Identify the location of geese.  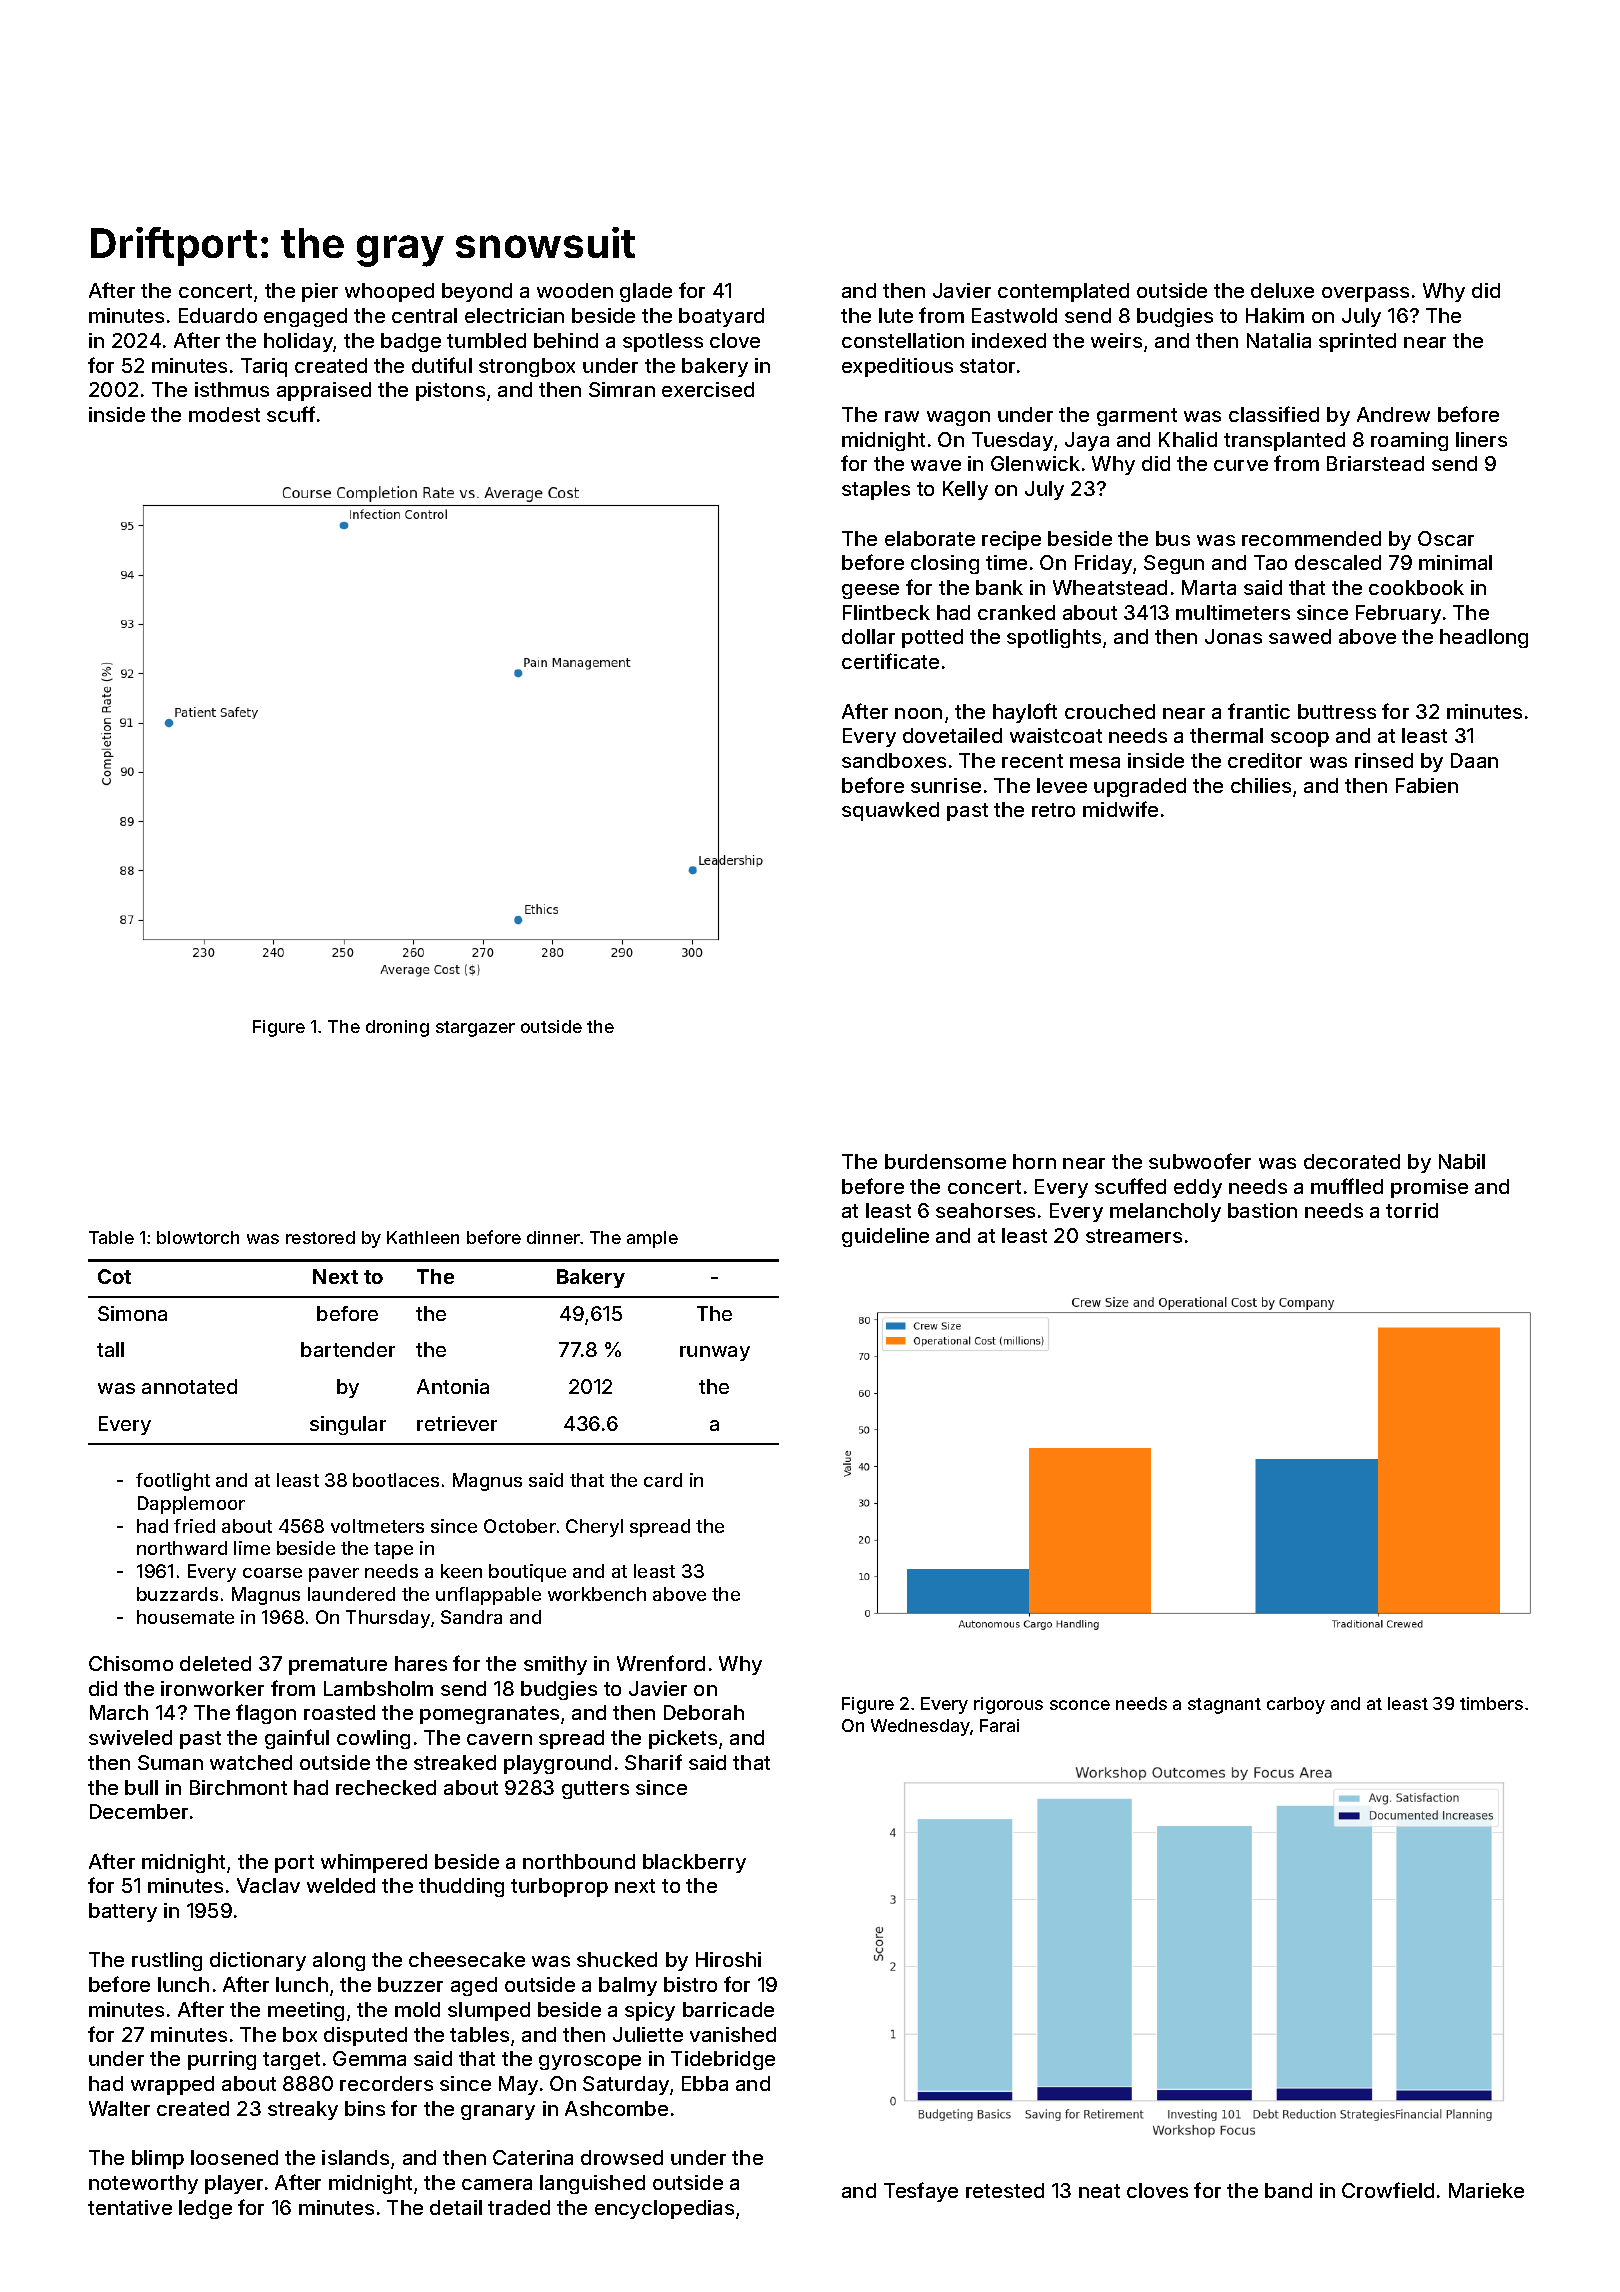
(870, 591).
